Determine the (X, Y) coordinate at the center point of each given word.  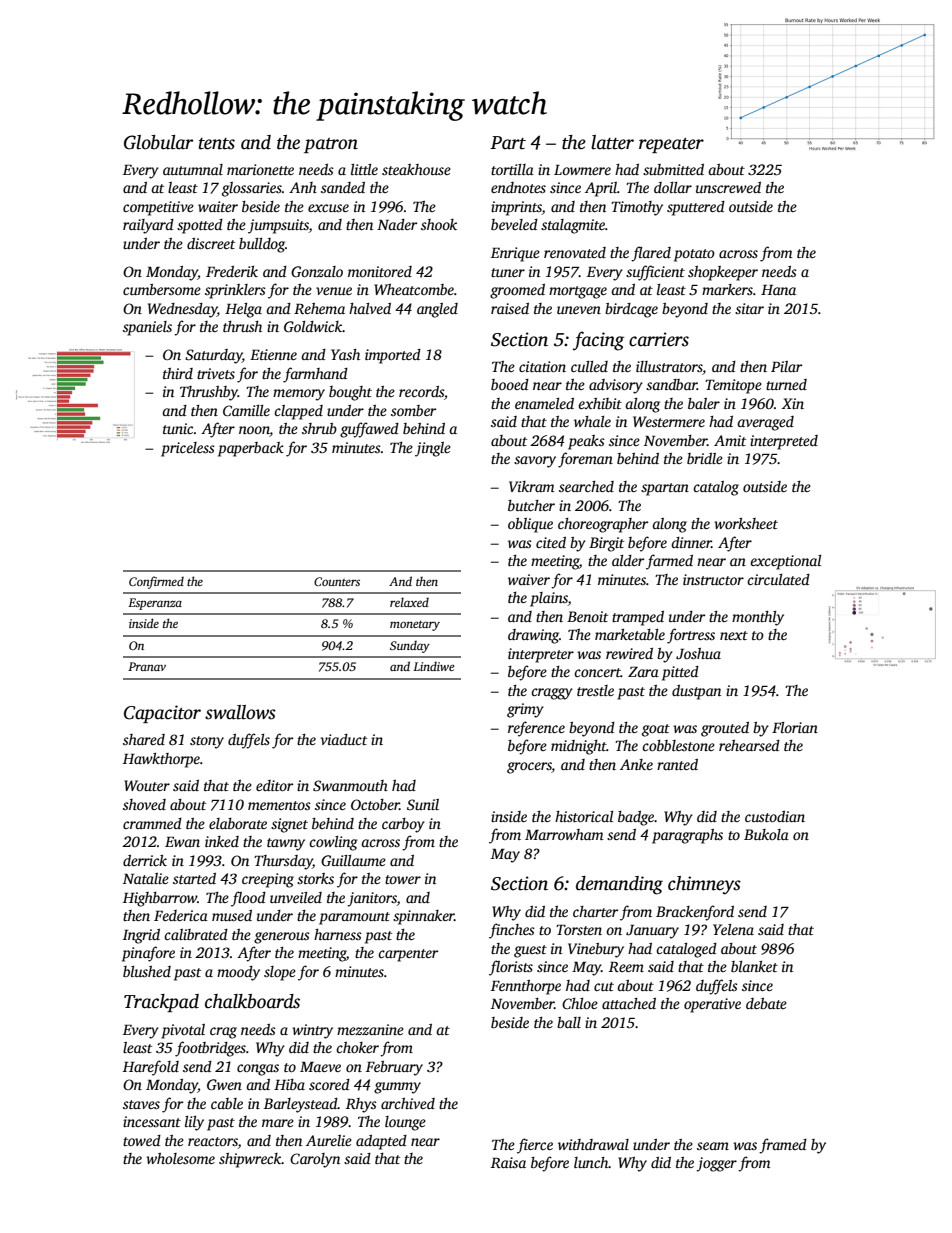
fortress (691, 636)
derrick (145, 860)
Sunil (423, 804)
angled (437, 310)
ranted (677, 764)
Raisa (508, 1162)
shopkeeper (723, 273)
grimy (525, 710)
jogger (716, 1164)
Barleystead (301, 1105)
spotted (200, 226)
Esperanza (155, 604)
